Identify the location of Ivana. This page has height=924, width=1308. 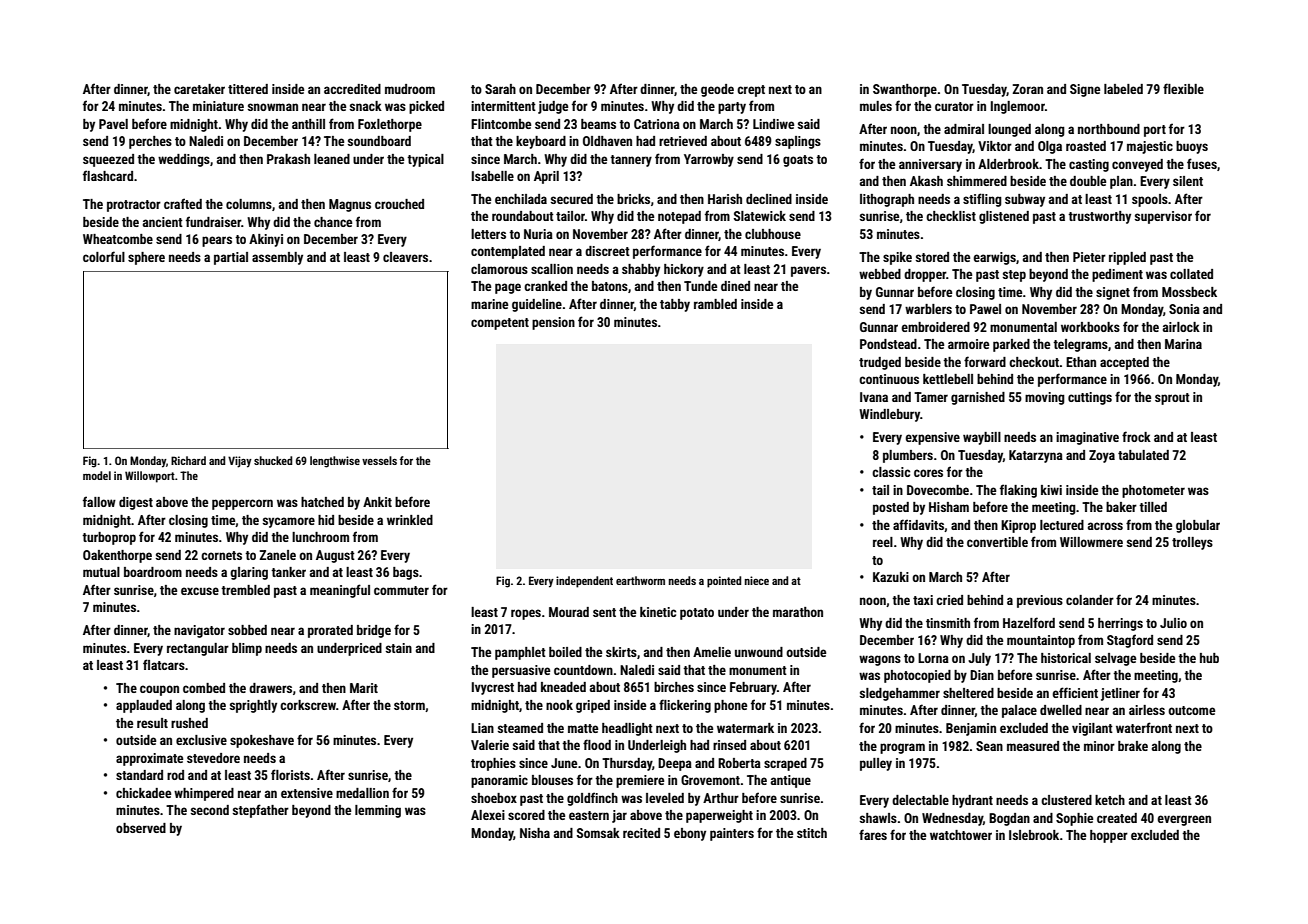
(874, 397).
